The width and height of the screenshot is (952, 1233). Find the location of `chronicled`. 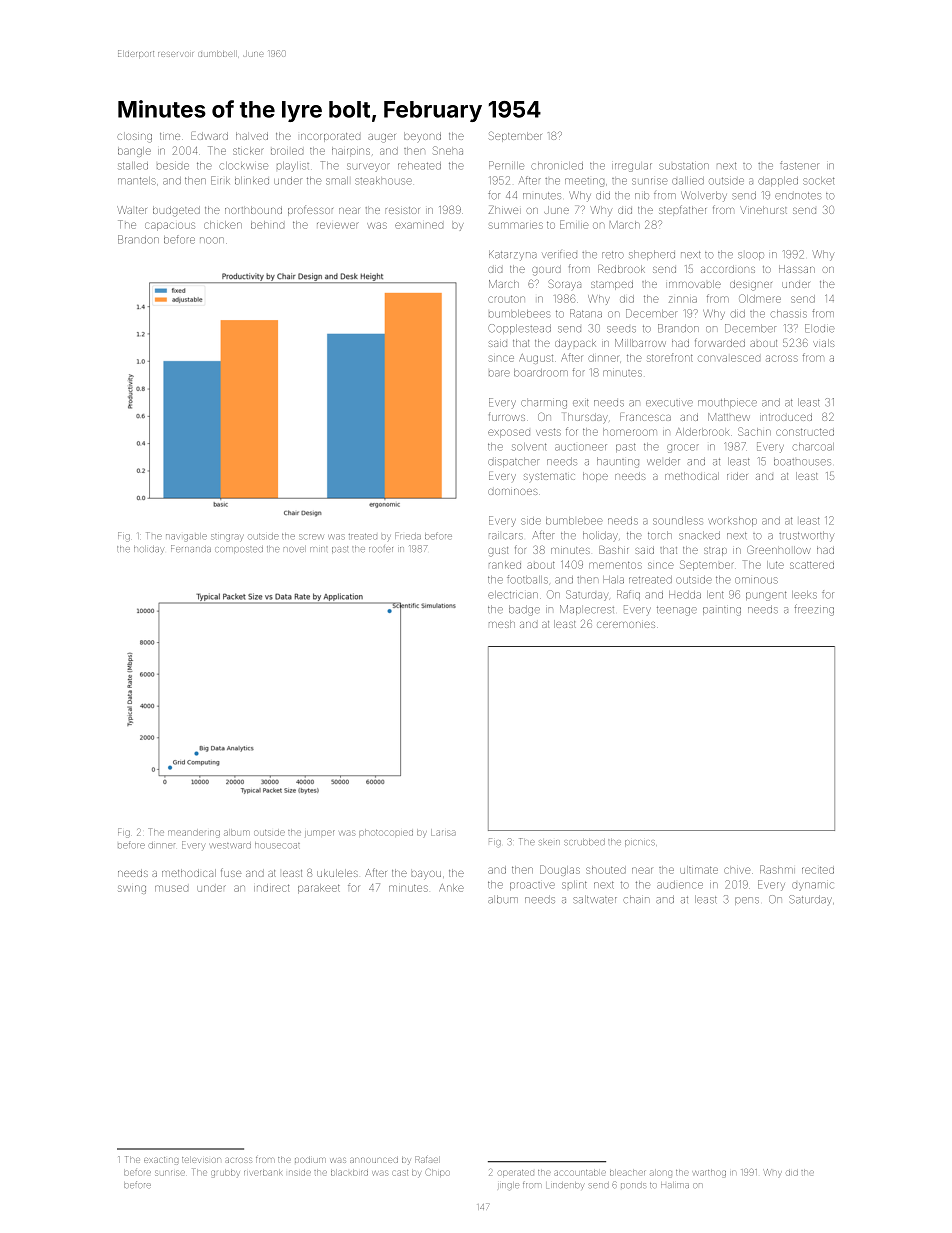

chronicled is located at coordinates (557, 166).
